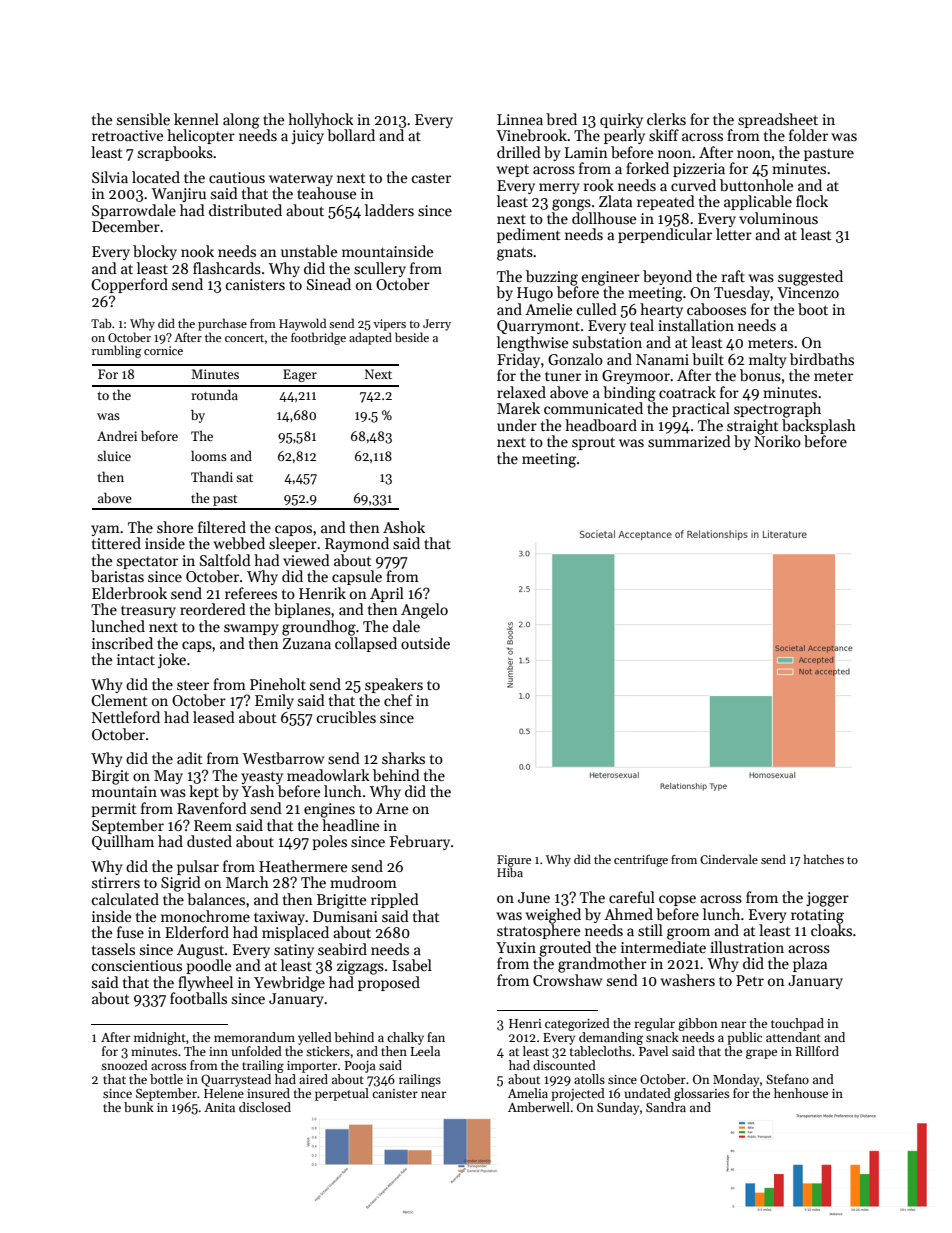  What do you see at coordinates (301, 180) in the screenshot?
I see `waterway` at bounding box center [301, 180].
